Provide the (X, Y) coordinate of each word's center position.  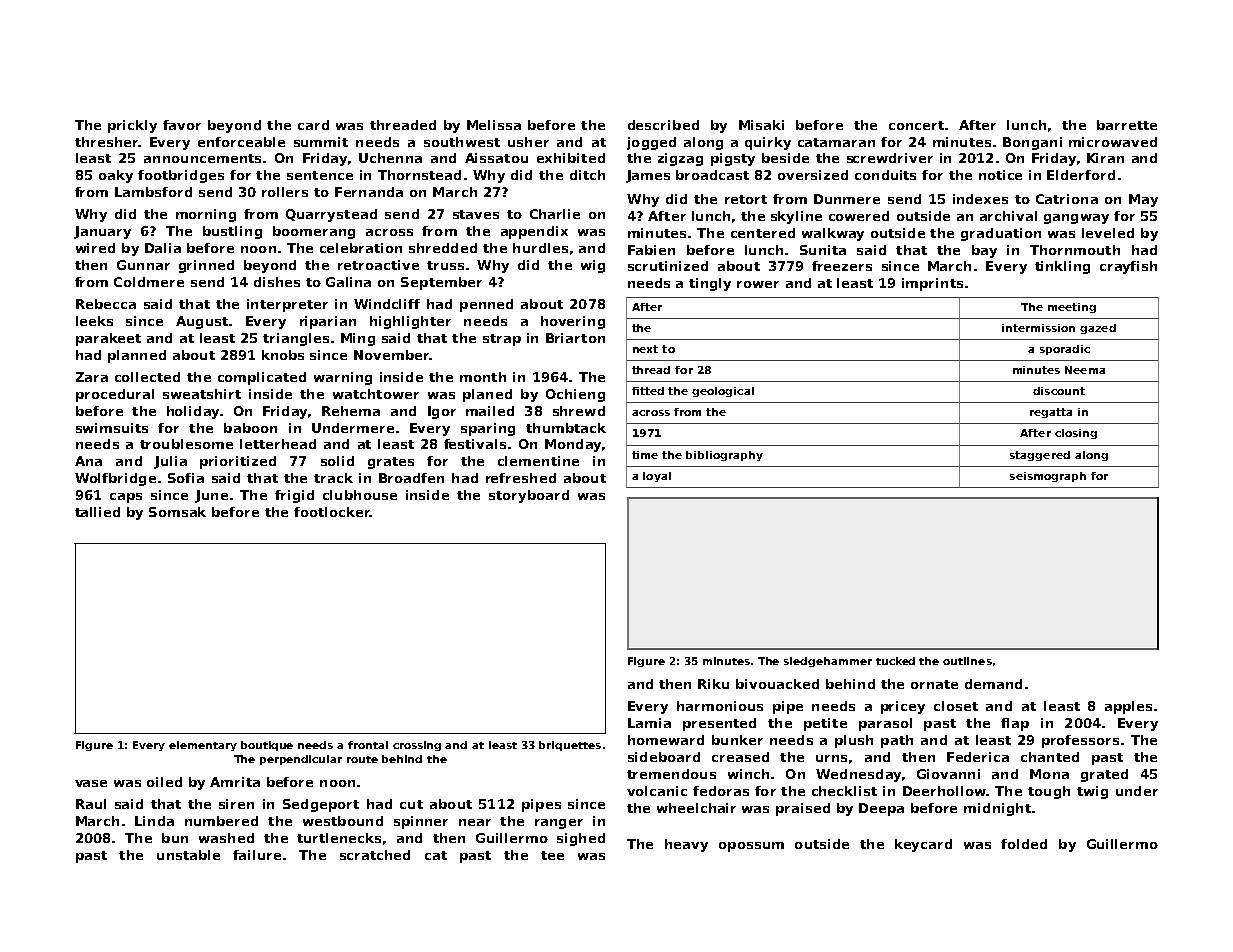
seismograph (1048, 477)
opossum (751, 847)
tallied (97, 512)
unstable (188, 855)
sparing (488, 429)
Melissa (494, 125)
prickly (132, 126)
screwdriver (890, 158)
